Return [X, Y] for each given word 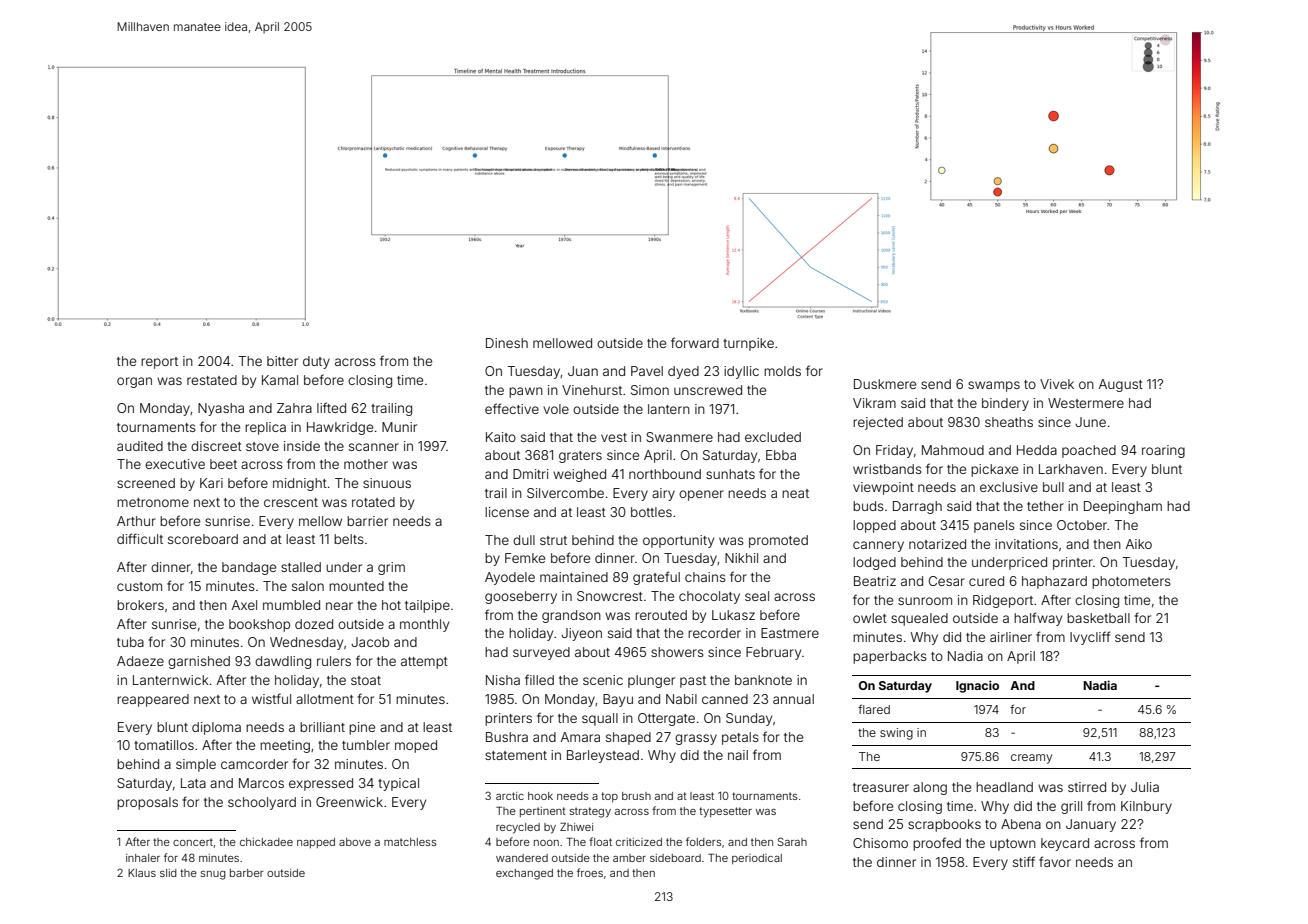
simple [196, 765]
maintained [574, 577]
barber [247, 873]
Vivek [1057, 384]
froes [590, 872]
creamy [1031, 759]
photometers [1131, 582]
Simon [650, 390]
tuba [130, 642]
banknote [763, 680]
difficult [140, 538]
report [159, 363]
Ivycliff [1090, 638]
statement [516, 755]
